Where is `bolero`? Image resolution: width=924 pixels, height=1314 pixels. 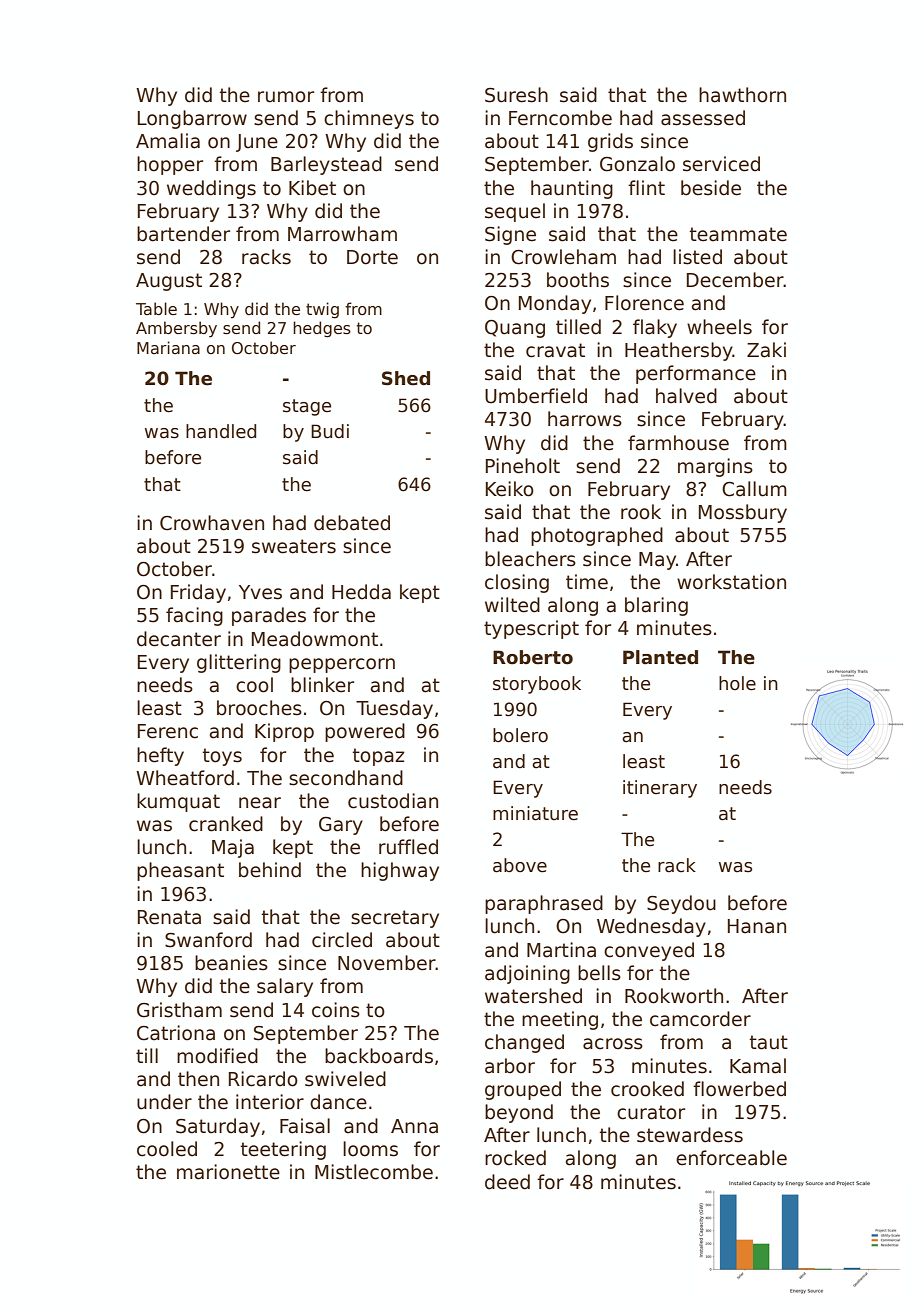 bolero is located at coordinates (520, 735).
